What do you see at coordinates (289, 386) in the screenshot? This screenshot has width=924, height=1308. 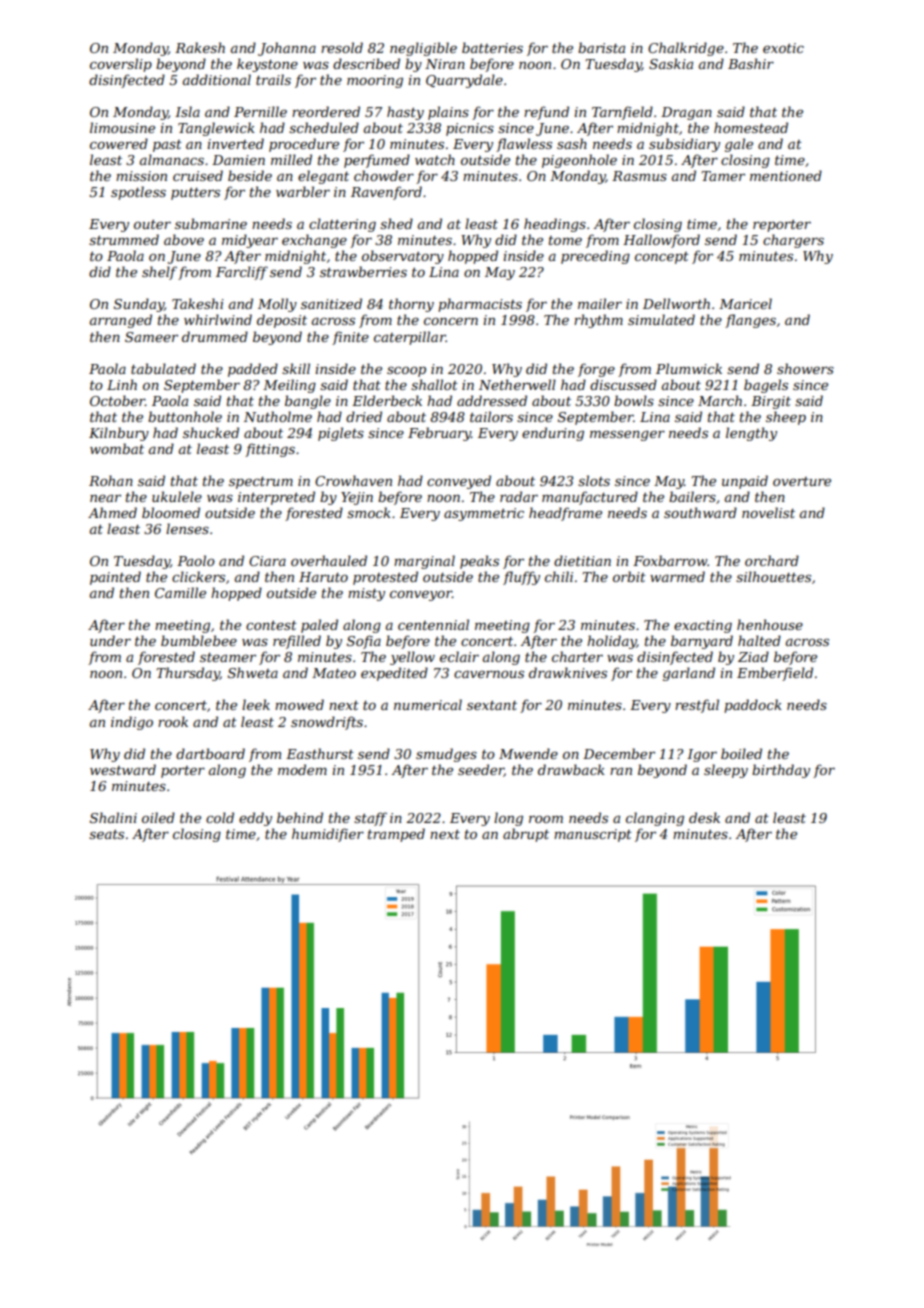 I see `Meiling` at bounding box center [289, 386].
